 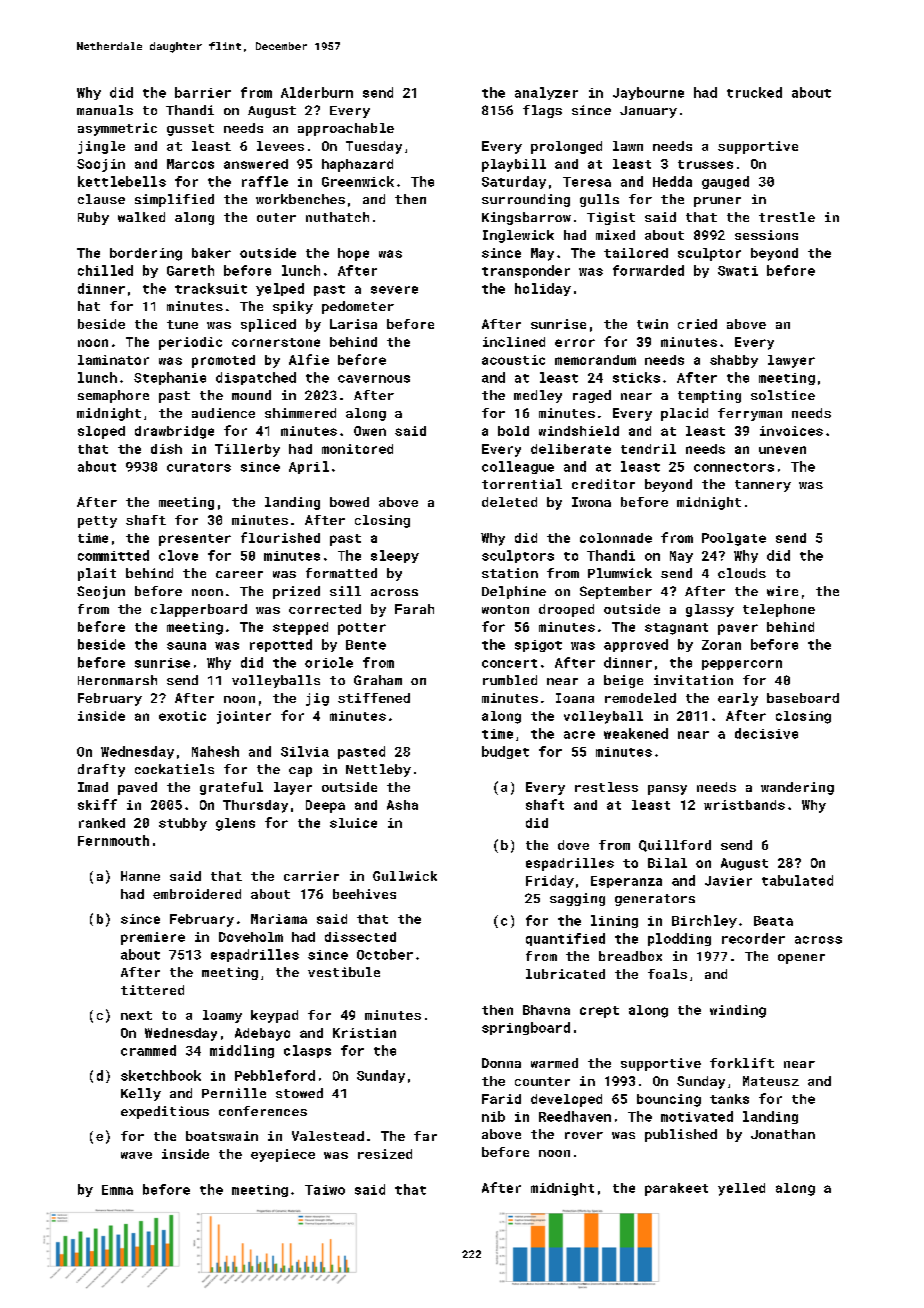 I want to click on approachable, so click(x=346, y=129).
